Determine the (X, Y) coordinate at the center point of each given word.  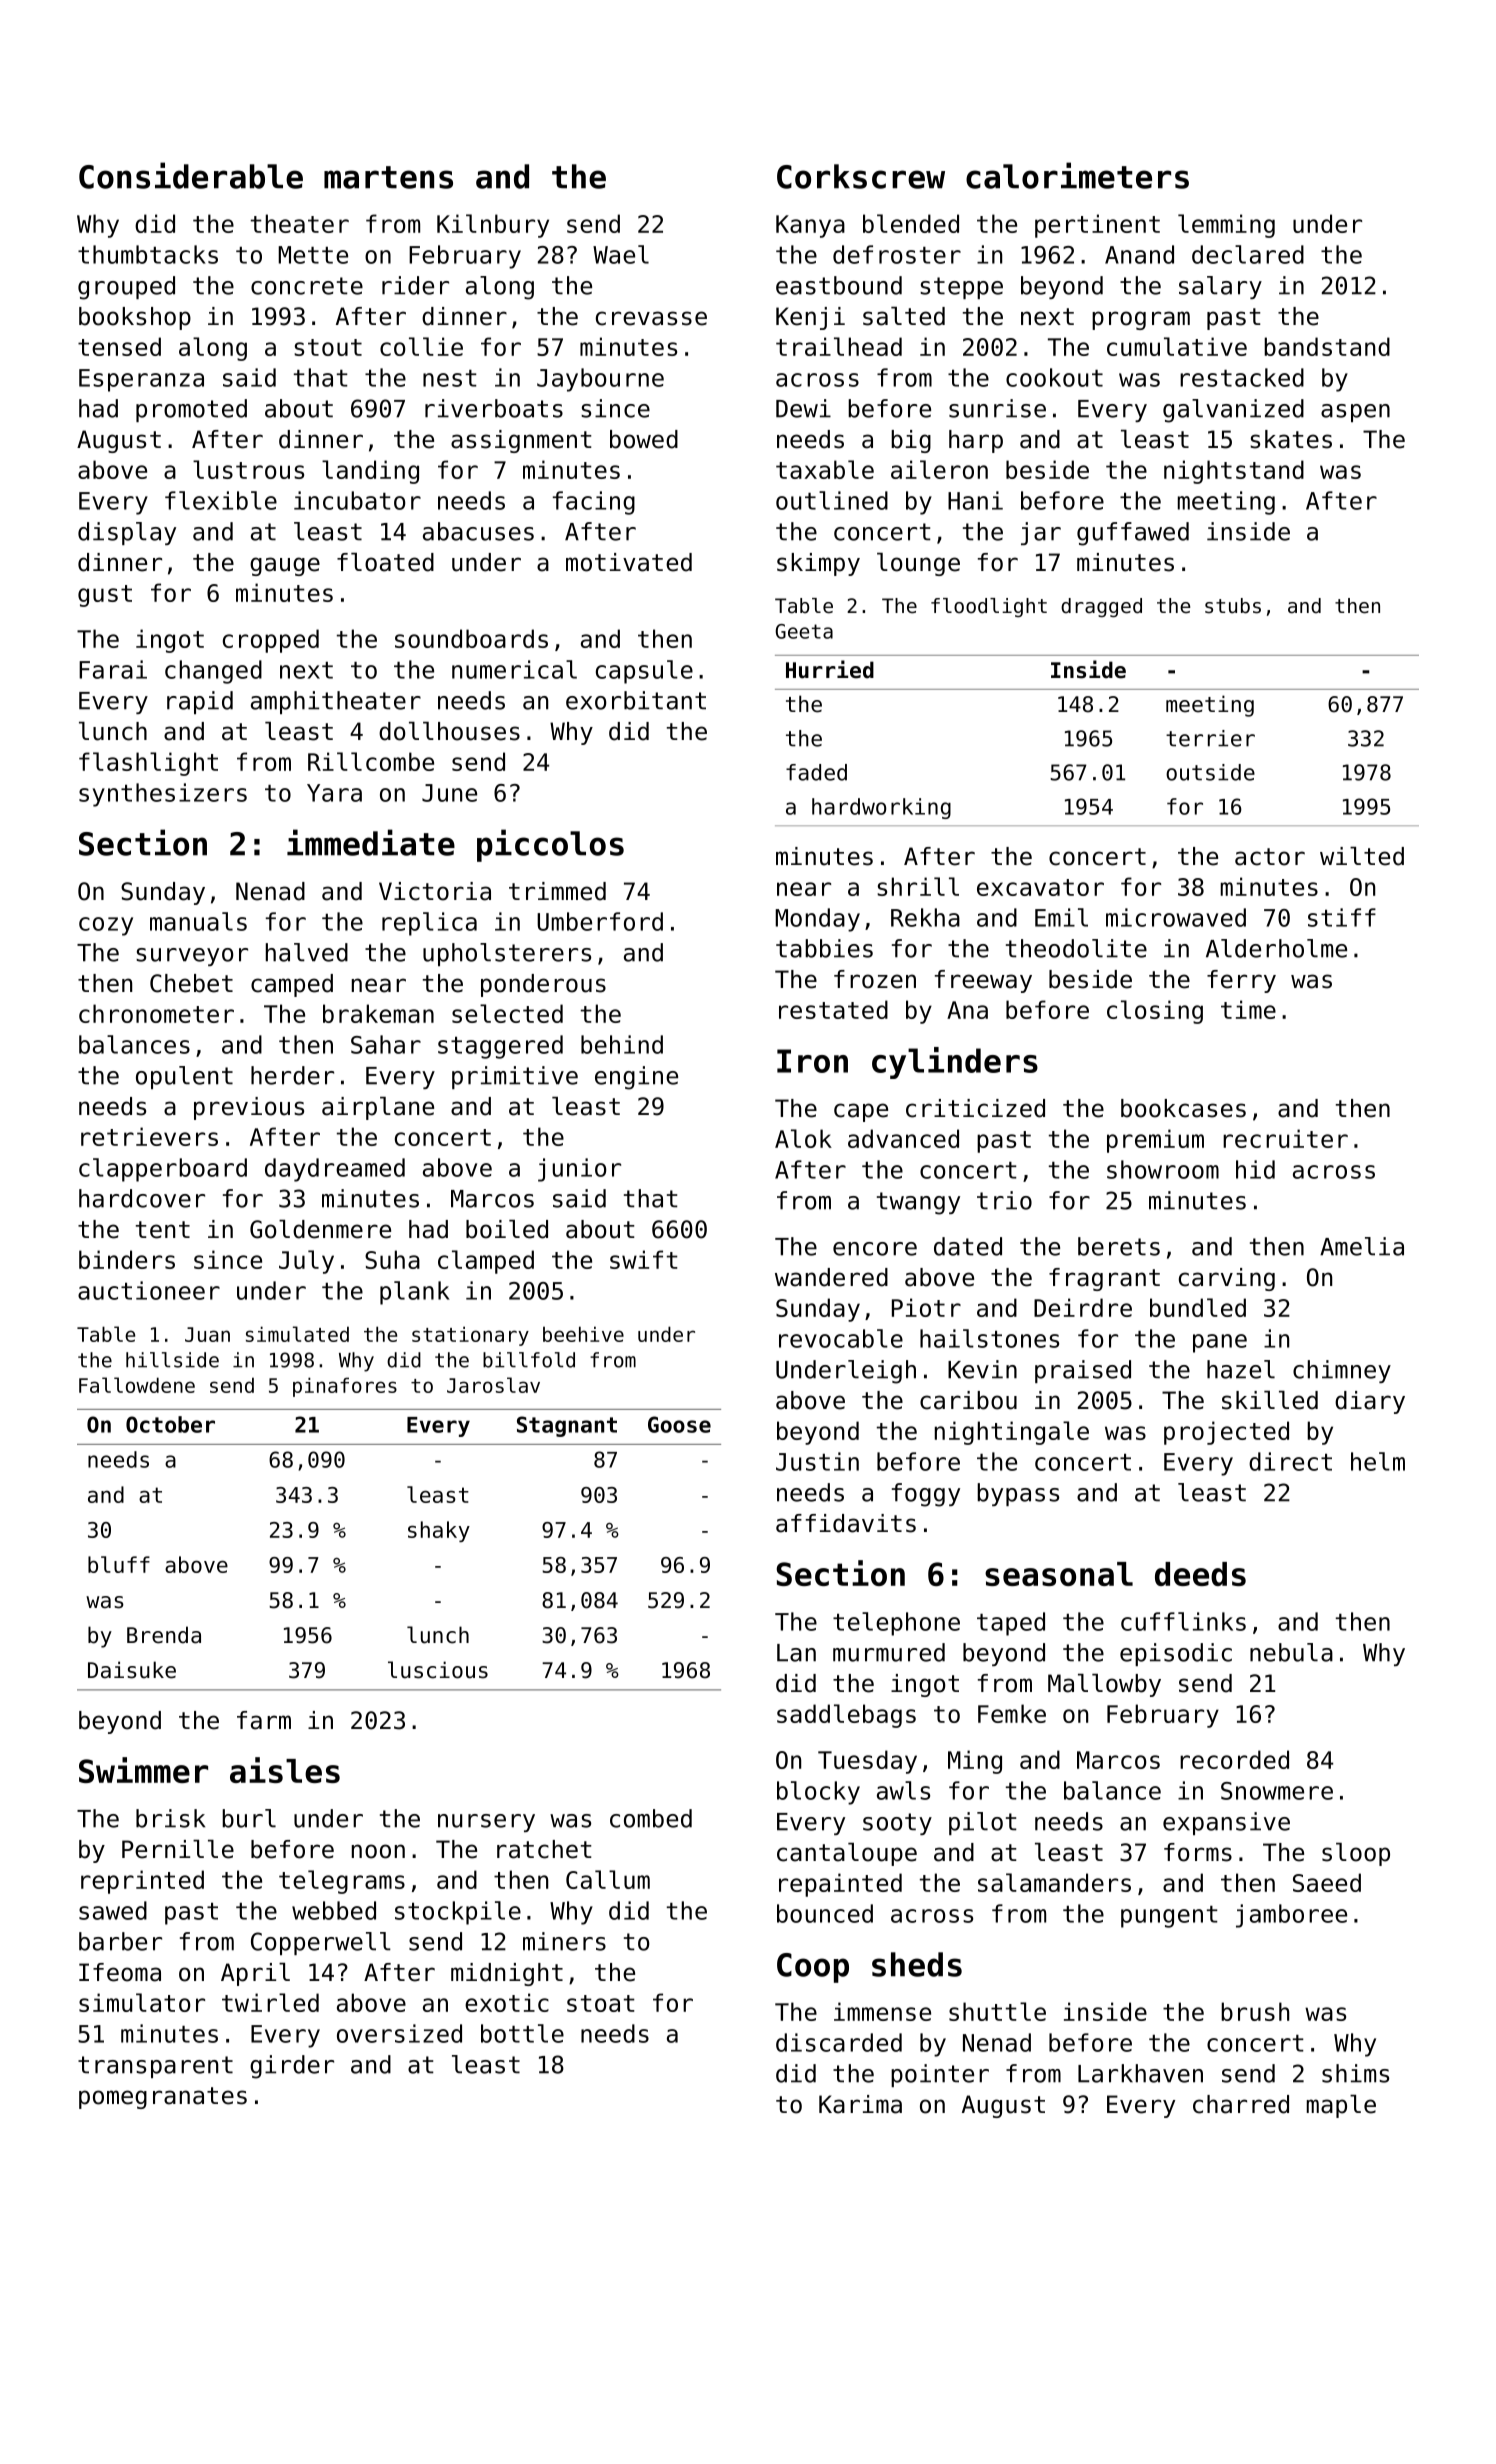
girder (292, 2067)
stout (328, 347)
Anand (1139, 254)
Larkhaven (1140, 2073)
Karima (860, 2104)
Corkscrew (861, 176)
